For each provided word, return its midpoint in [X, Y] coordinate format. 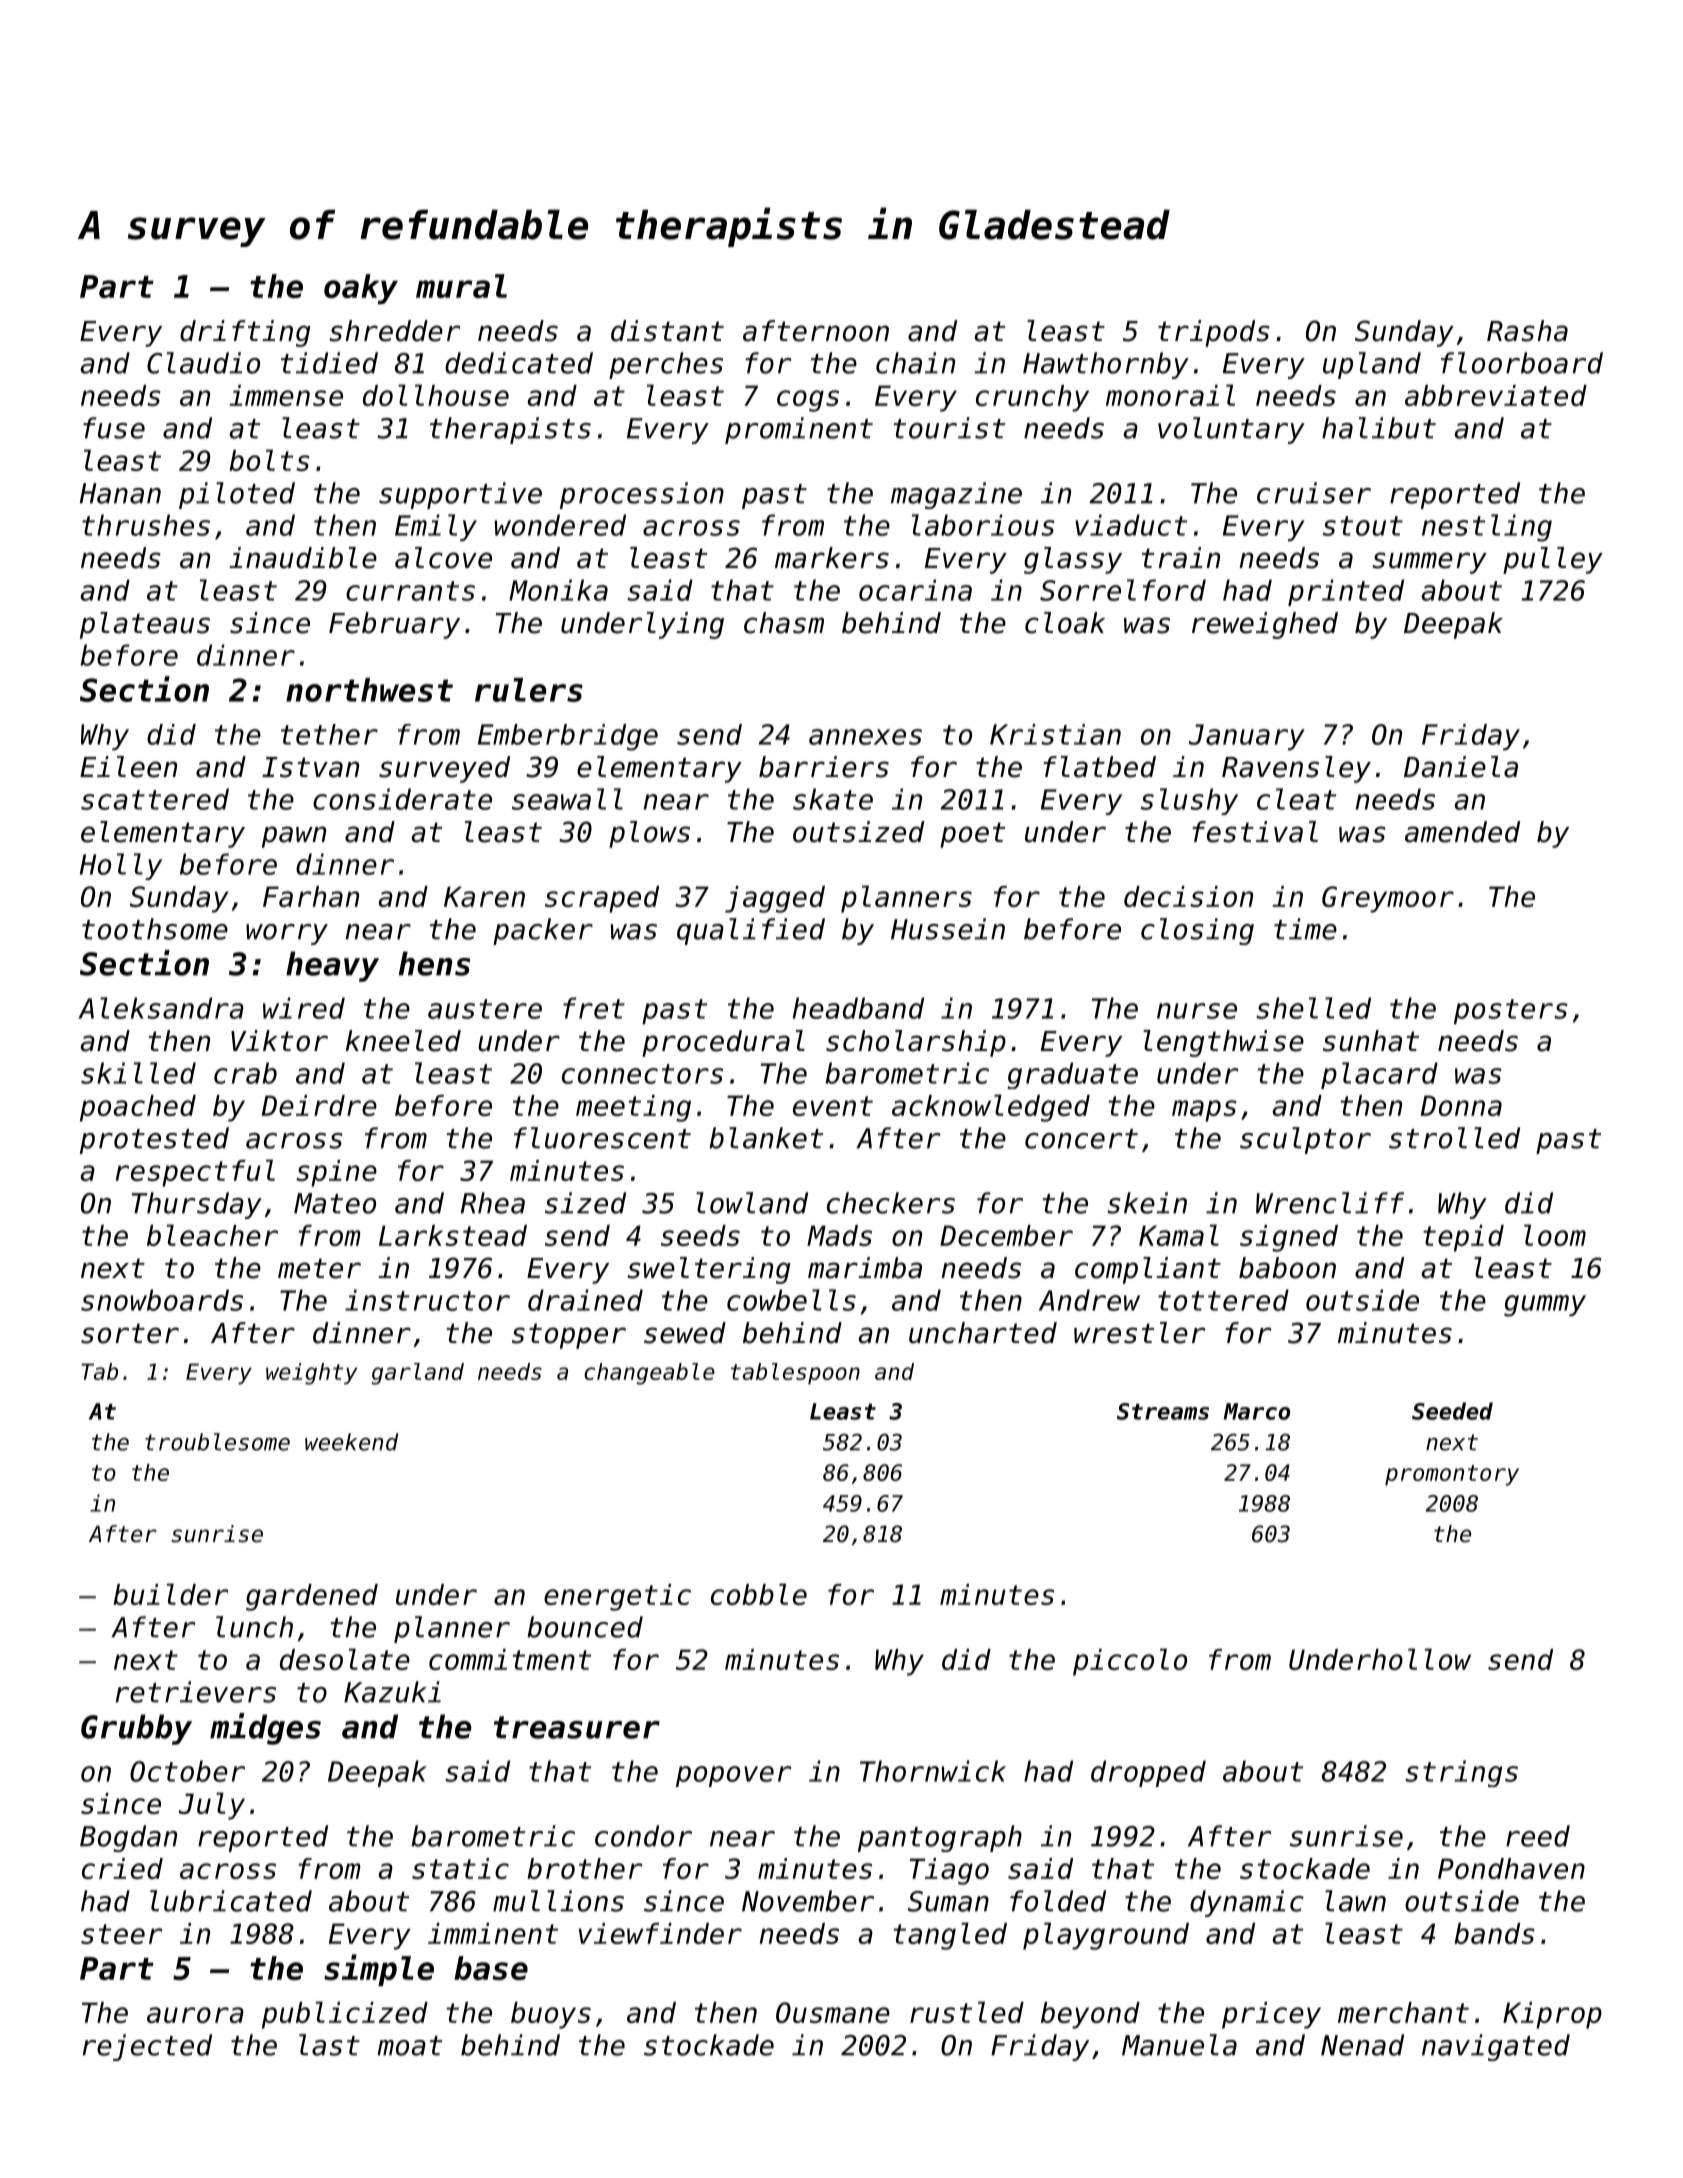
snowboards [162, 1300]
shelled [1313, 1008]
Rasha [1527, 331]
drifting [245, 333]
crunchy [1032, 398]
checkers [891, 1203]
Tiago [949, 1871]
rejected [147, 2047]
